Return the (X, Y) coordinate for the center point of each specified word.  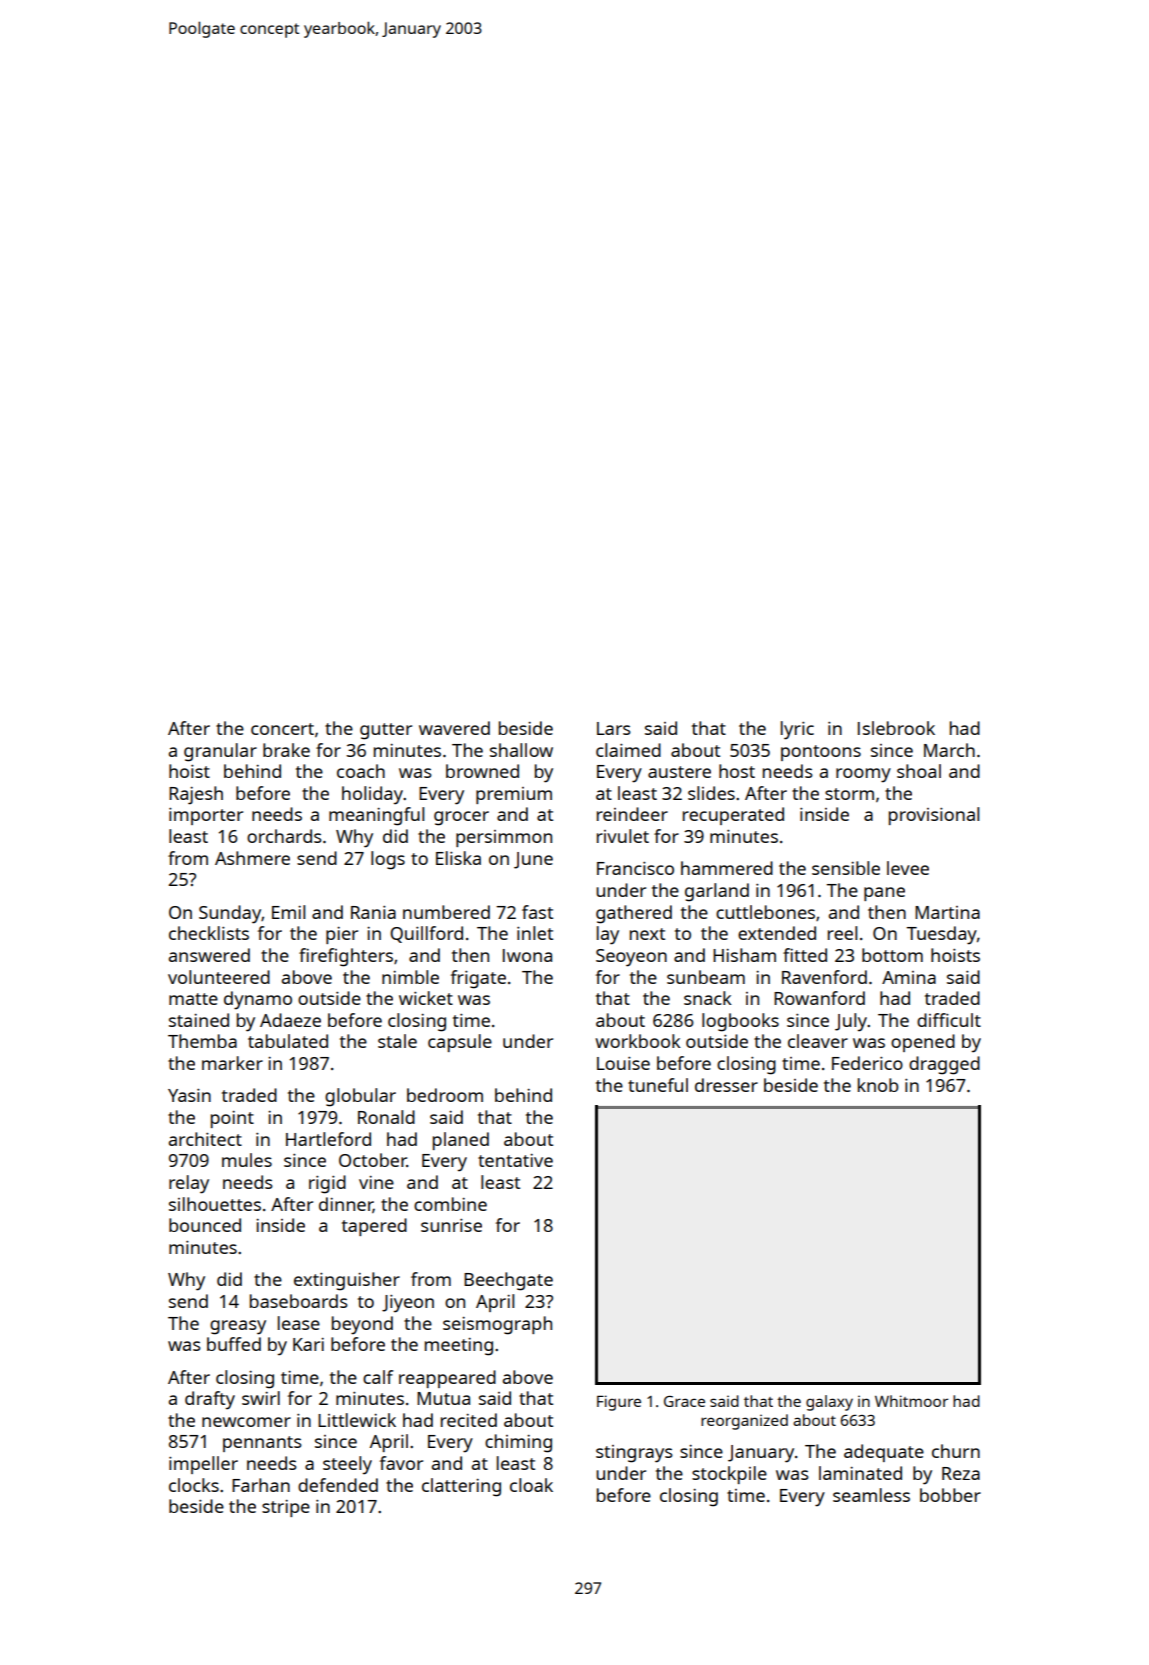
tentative (515, 1160)
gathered (634, 914)
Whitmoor (911, 1401)
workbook (638, 1041)
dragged (944, 1065)
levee (908, 868)
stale (397, 1041)
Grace (684, 1401)
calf (378, 1377)
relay (189, 1184)
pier (342, 935)
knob (878, 1085)
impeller (203, 1465)
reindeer (632, 814)
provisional (934, 816)
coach (361, 771)
